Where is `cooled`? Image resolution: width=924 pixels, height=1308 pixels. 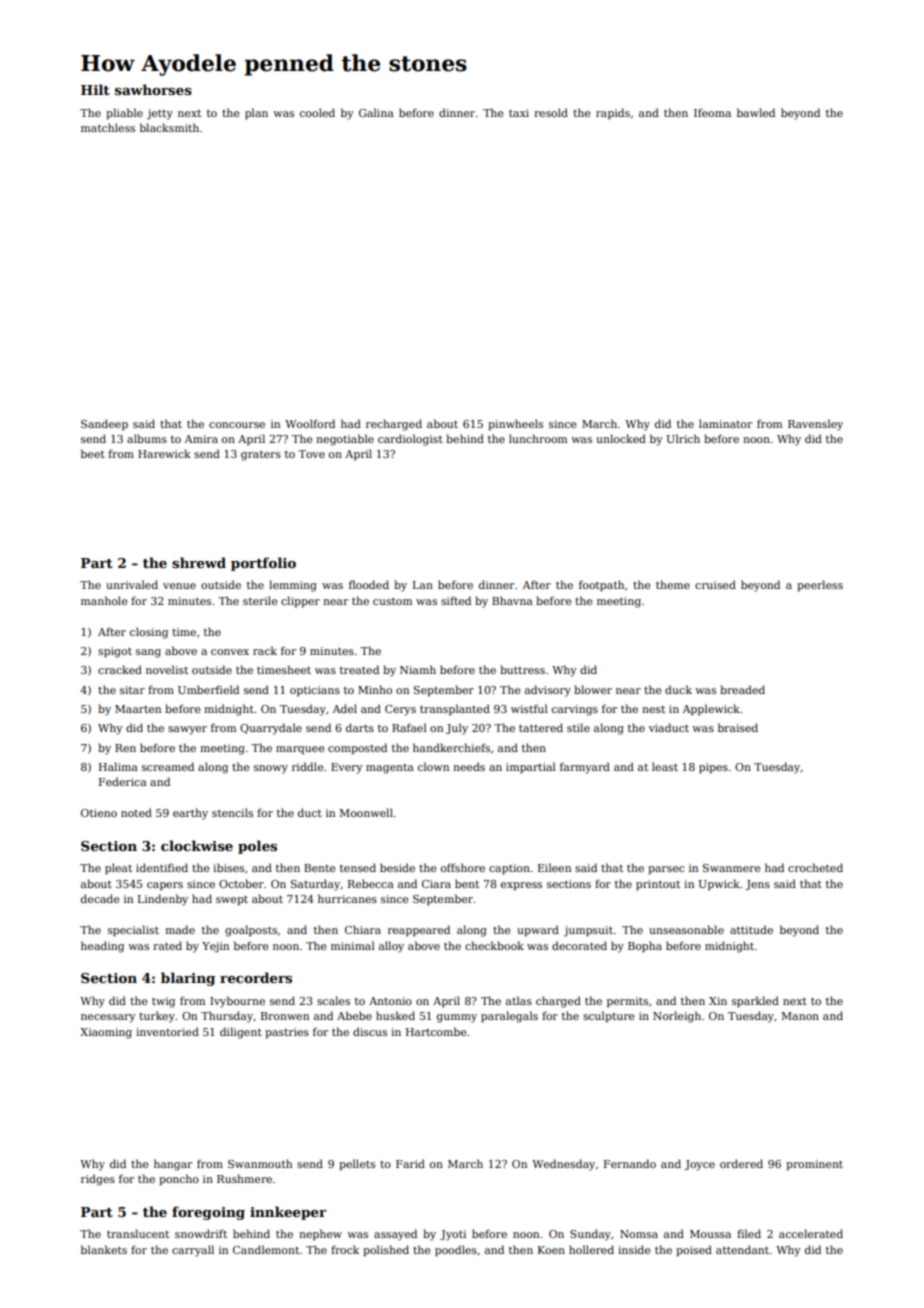
cooled is located at coordinates (317, 112).
